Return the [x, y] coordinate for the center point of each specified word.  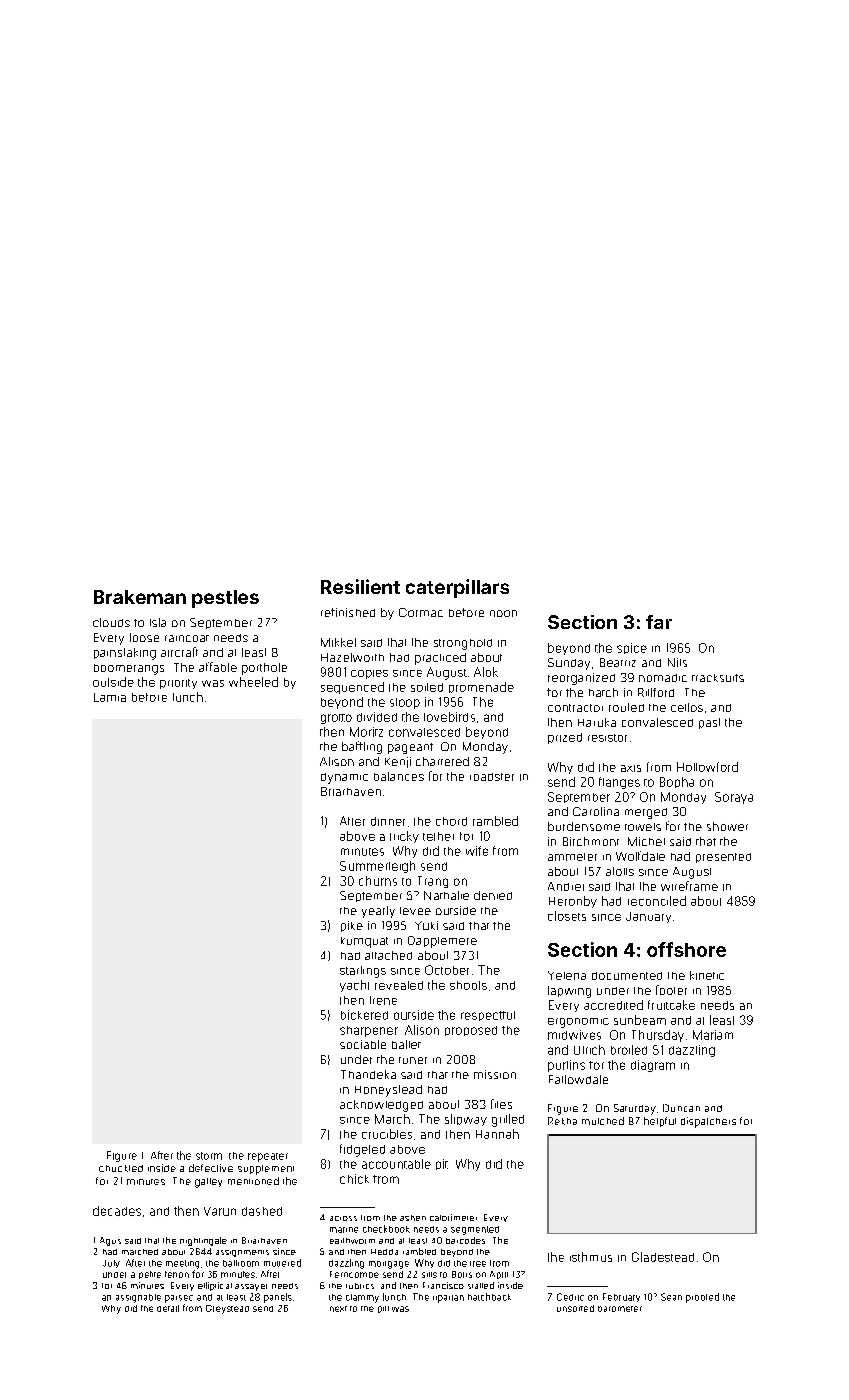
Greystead [227, 1309]
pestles [225, 599]
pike [352, 926]
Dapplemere [442, 942]
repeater [268, 1157]
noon [503, 613]
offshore [686, 949]
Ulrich [589, 1050]
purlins [566, 1066]
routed [626, 707]
